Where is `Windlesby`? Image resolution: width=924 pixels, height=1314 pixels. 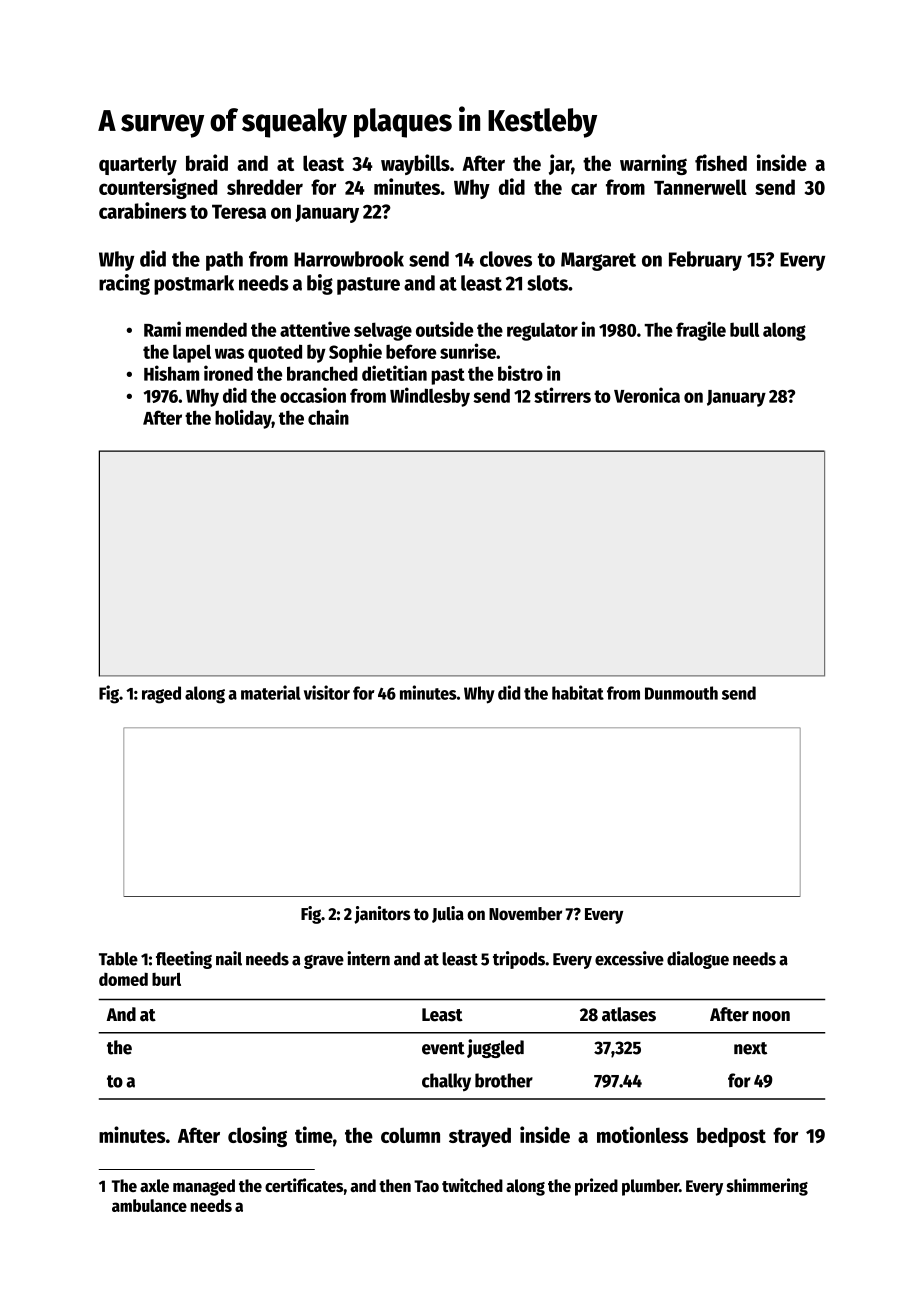
Windlesby is located at coordinates (430, 397).
